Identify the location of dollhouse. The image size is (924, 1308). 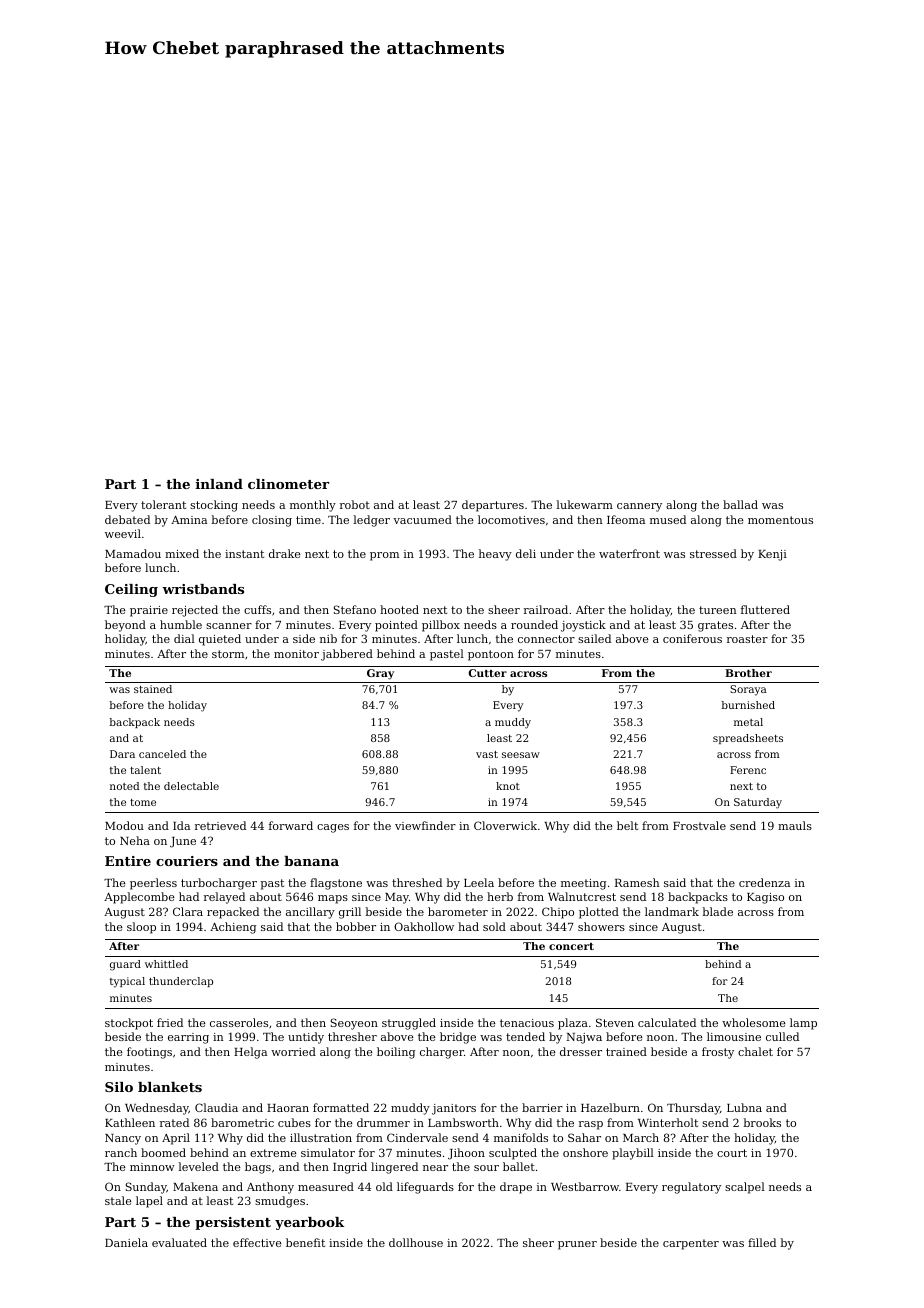
(416, 1242).
